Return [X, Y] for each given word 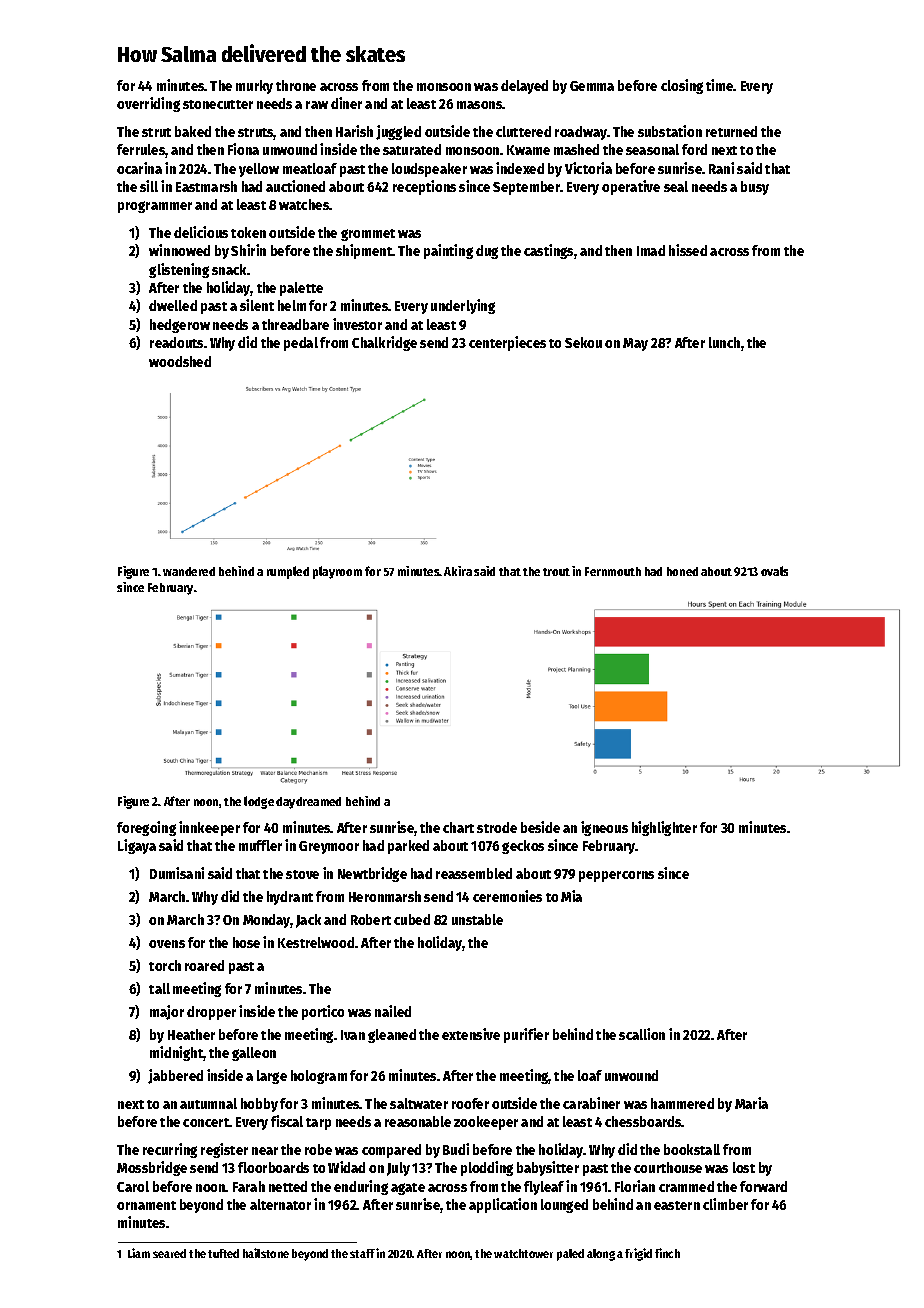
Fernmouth [613, 571]
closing [682, 86]
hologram [319, 1077]
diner [346, 103]
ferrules [141, 151]
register [224, 1150]
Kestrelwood [316, 942]
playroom [337, 572]
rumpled [288, 572]
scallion [642, 1034]
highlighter [664, 828]
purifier [526, 1035]
